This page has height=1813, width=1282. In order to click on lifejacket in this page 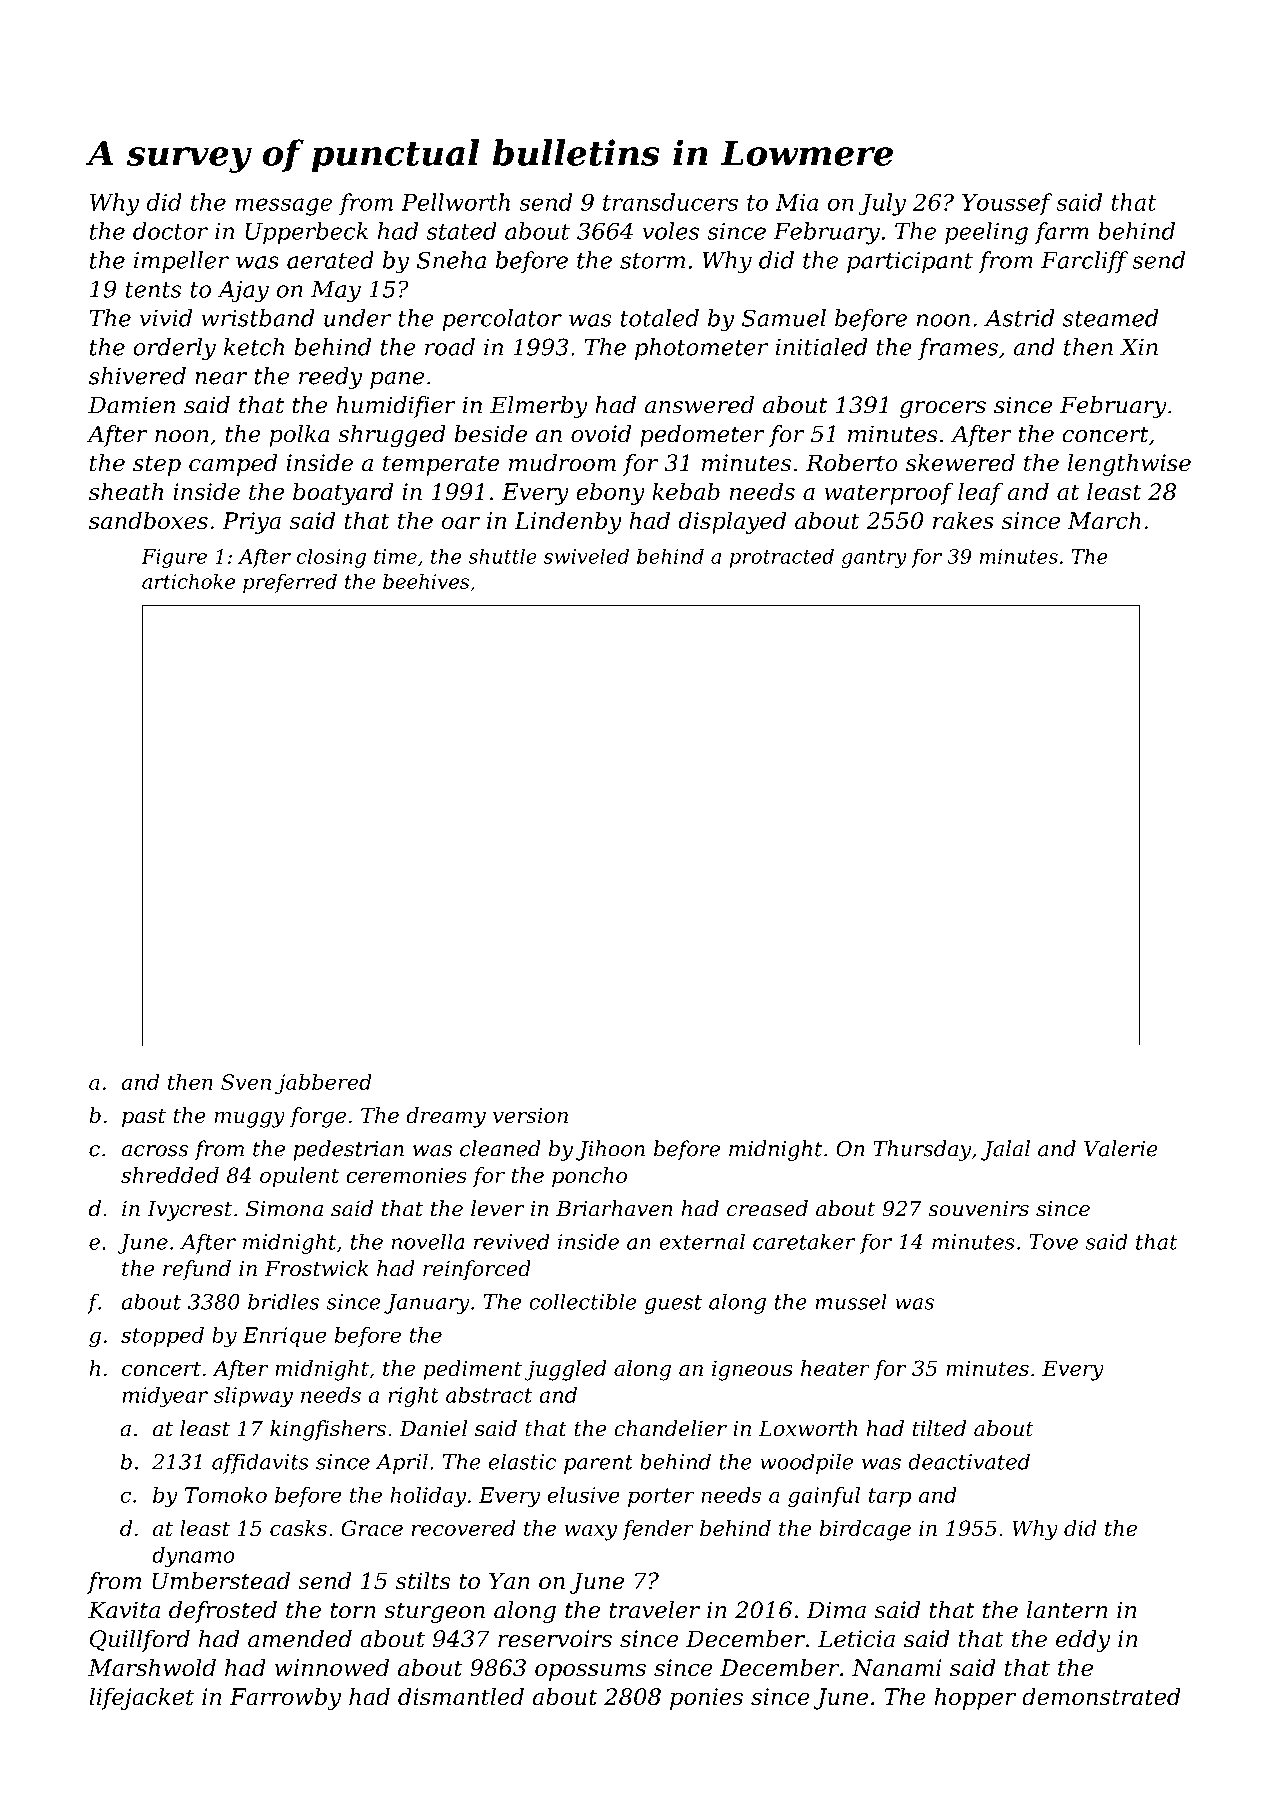, I will do `click(141, 1698)`.
